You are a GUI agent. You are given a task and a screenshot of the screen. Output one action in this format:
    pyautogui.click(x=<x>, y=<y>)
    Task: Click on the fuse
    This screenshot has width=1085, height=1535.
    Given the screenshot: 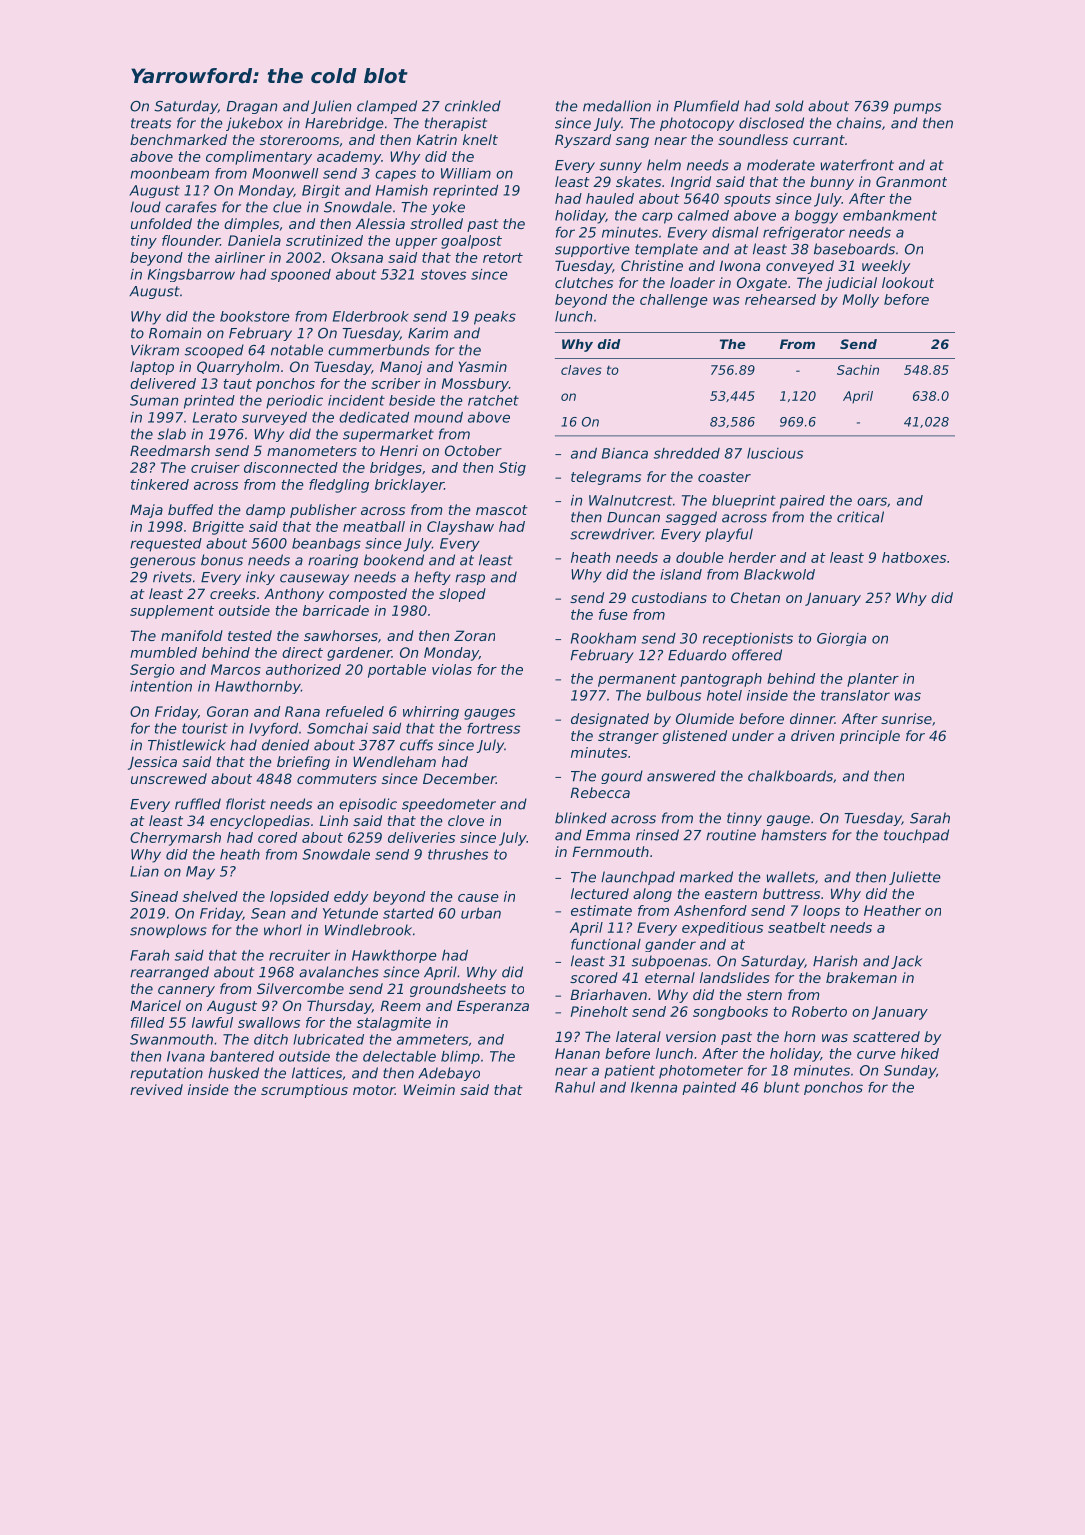 What is the action you would take?
    pyautogui.click(x=613, y=614)
